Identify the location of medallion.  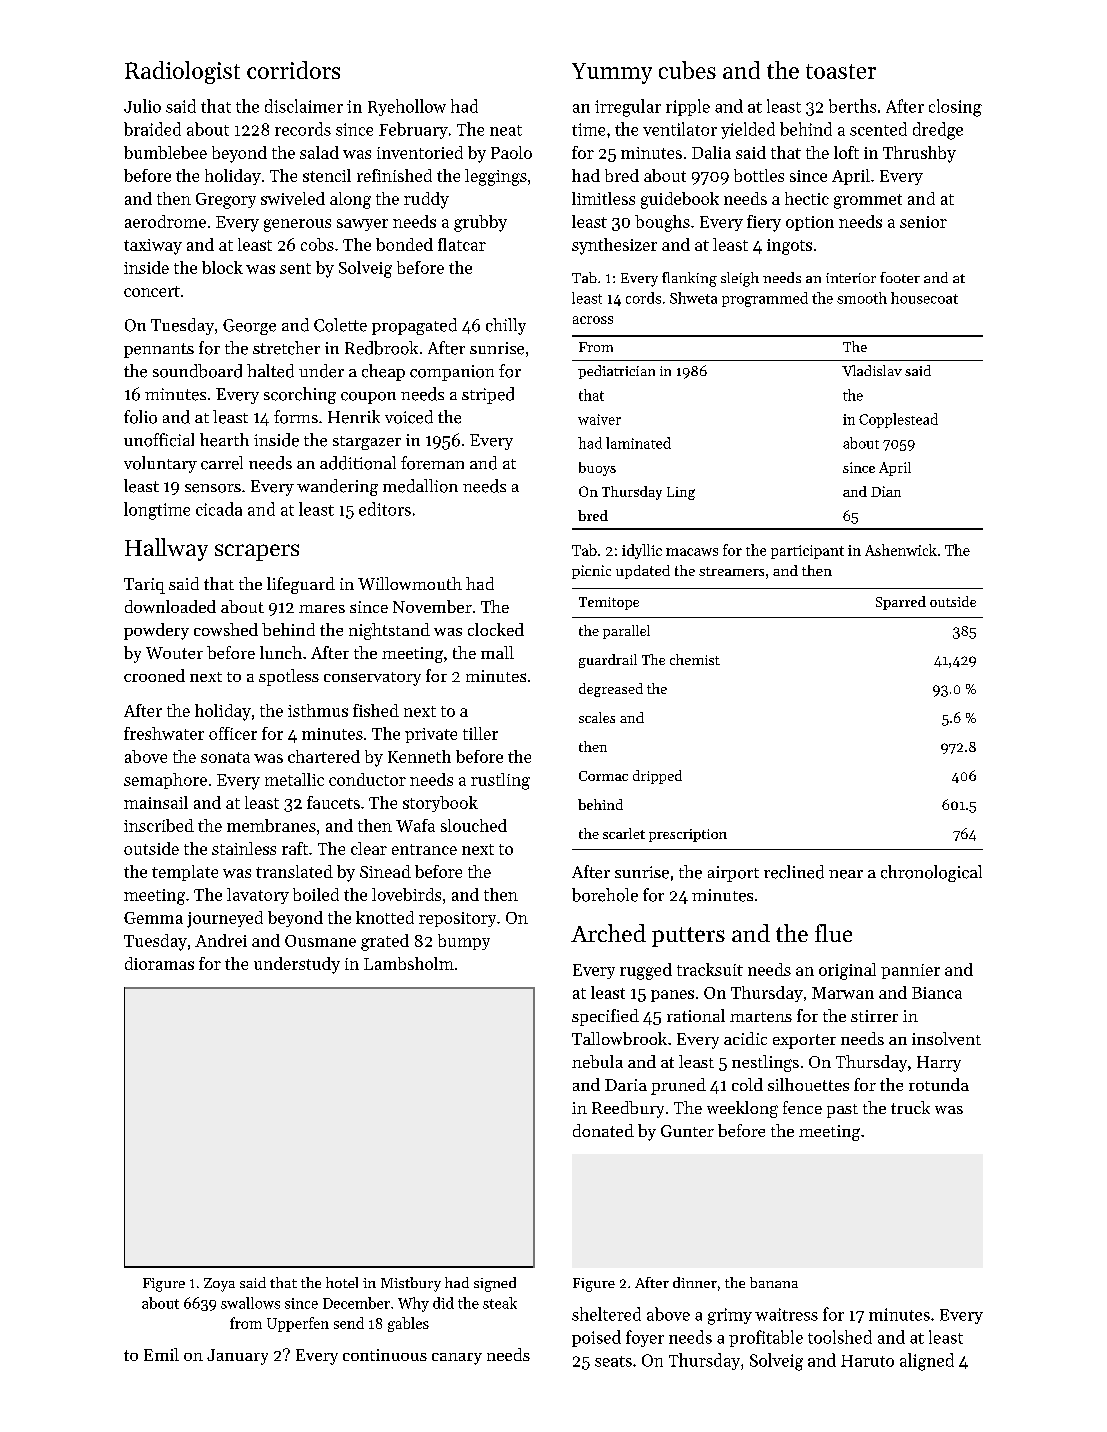
(420, 486).
